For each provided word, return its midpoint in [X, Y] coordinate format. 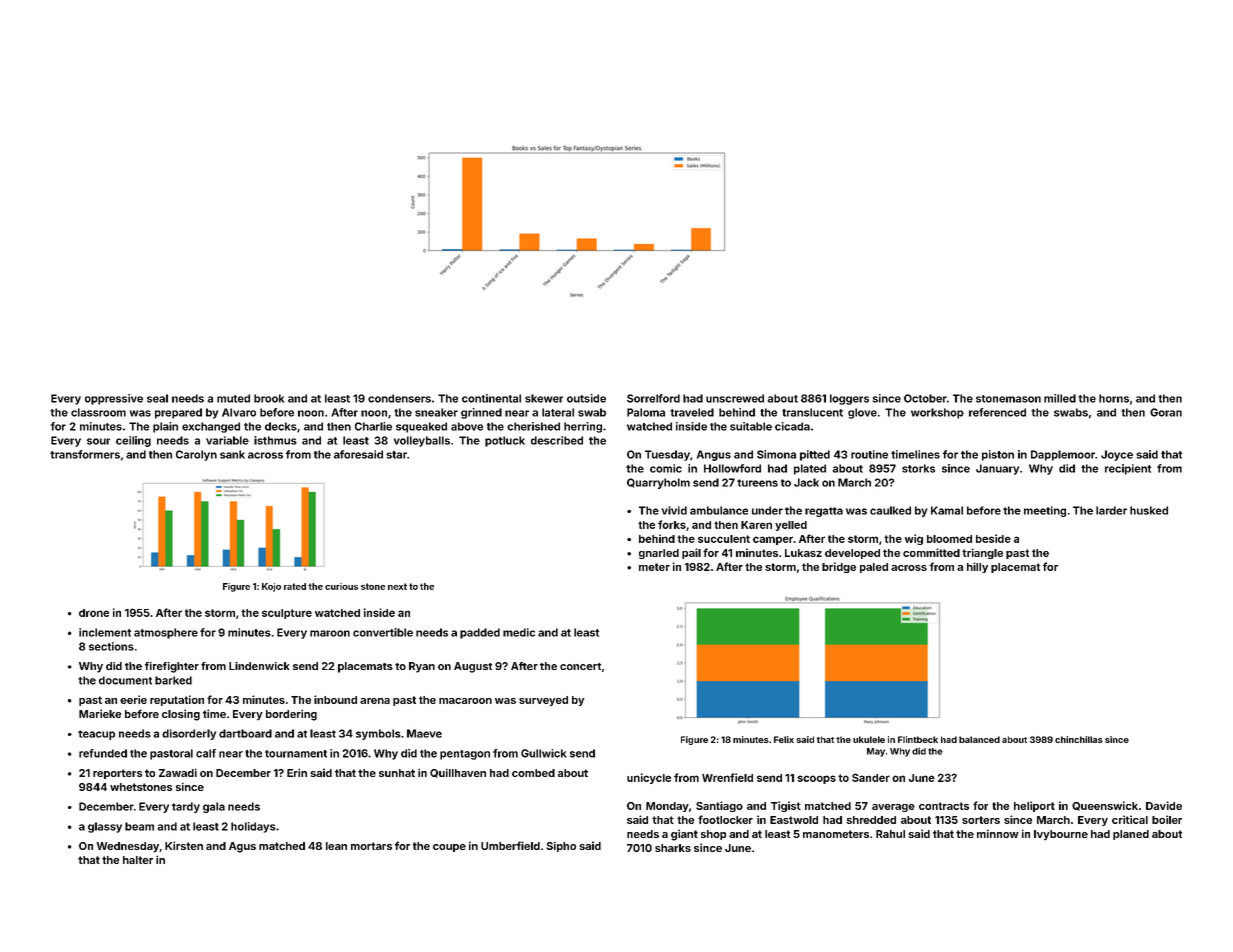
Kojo [271, 587]
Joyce [1117, 455]
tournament [296, 754]
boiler [1167, 819]
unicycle [649, 778]
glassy [105, 827]
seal [157, 398]
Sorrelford [653, 398]
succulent [724, 539]
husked [1149, 510]
